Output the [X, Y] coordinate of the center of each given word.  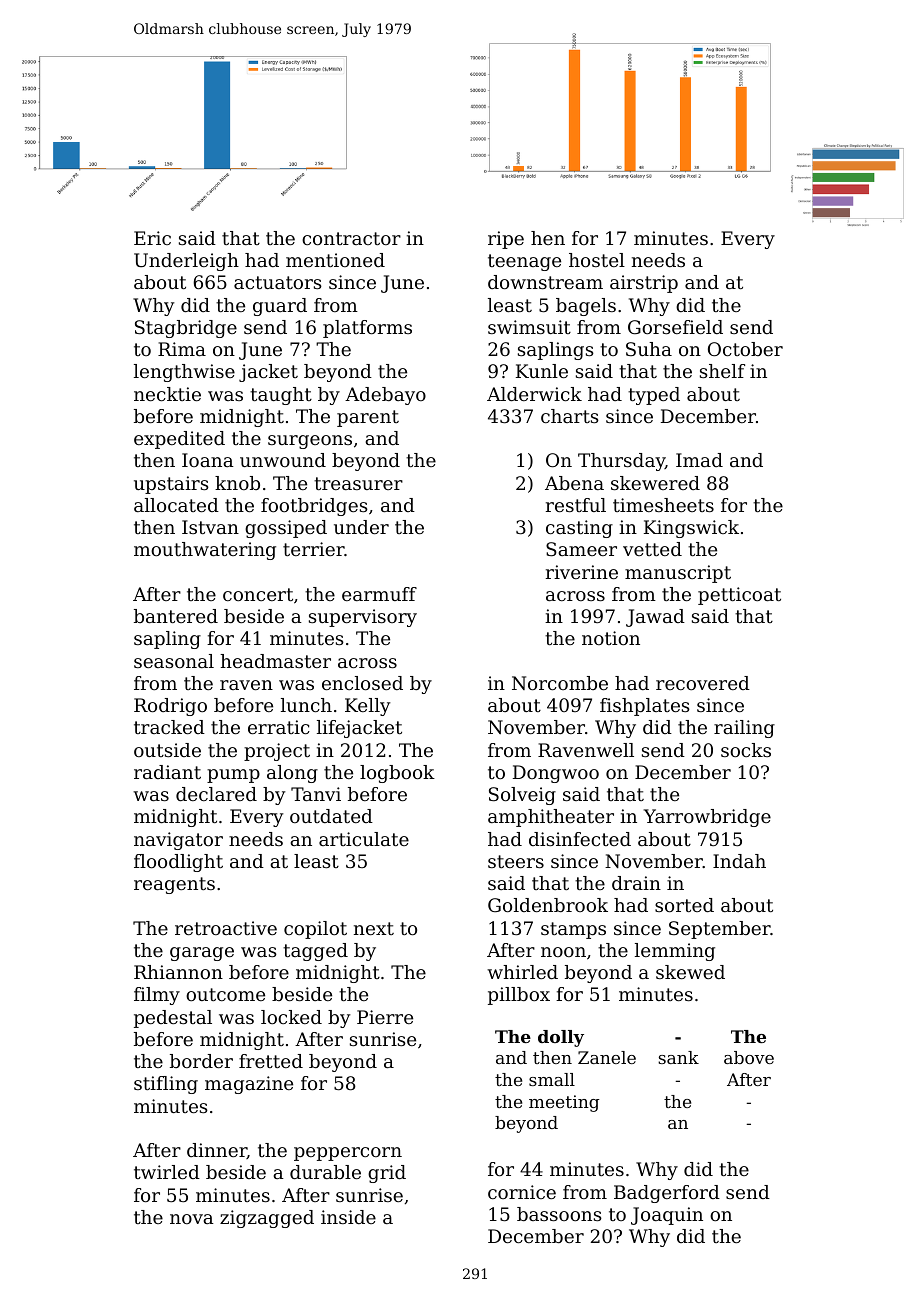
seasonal [174, 661]
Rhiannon [178, 972]
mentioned [335, 260]
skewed [690, 972]
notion [611, 638]
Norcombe [560, 683]
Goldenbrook [548, 905]
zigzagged [267, 1219]
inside [348, 1217]
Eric [152, 238]
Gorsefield [675, 327]
